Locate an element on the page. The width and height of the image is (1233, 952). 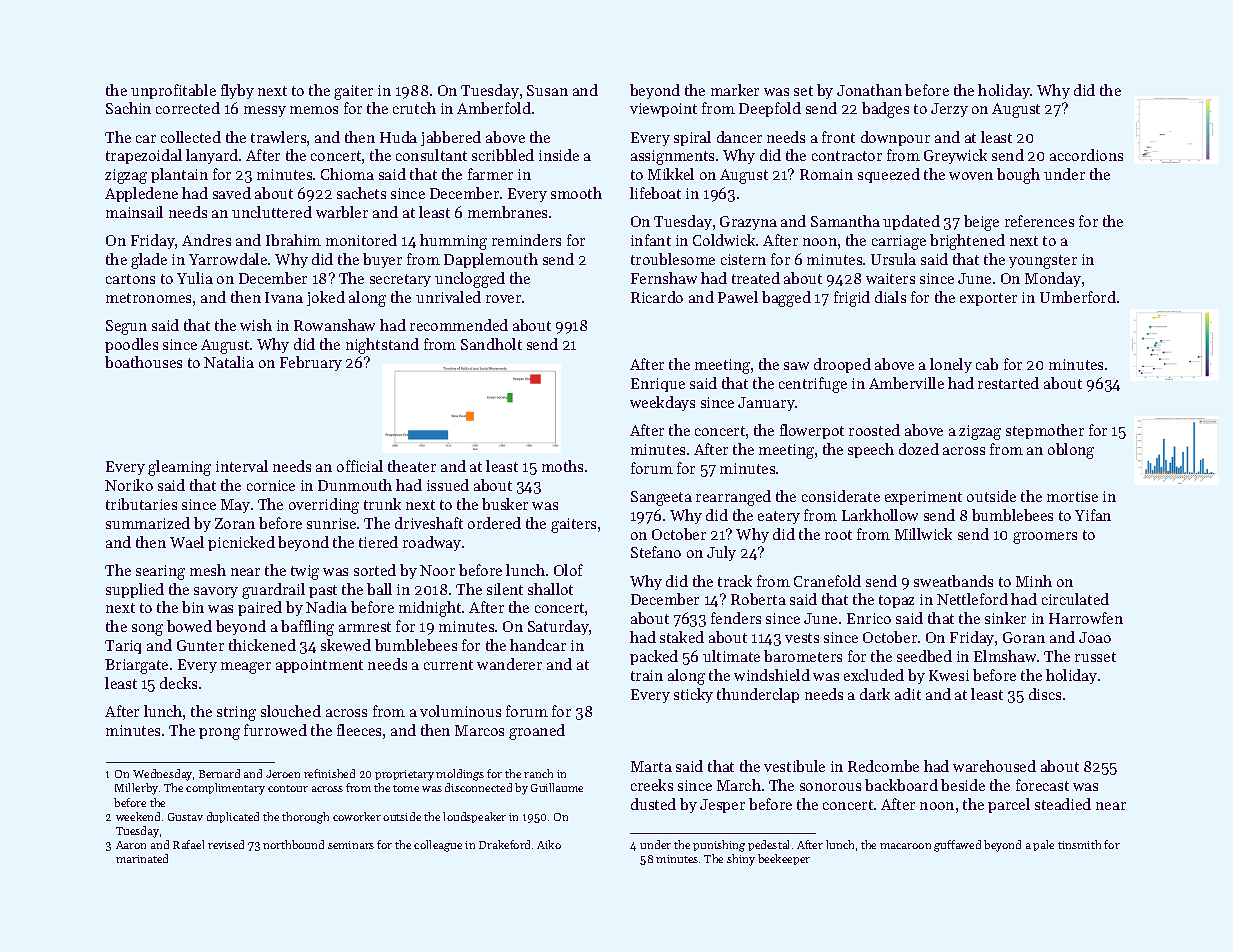
Mikkel is located at coordinates (671, 174).
